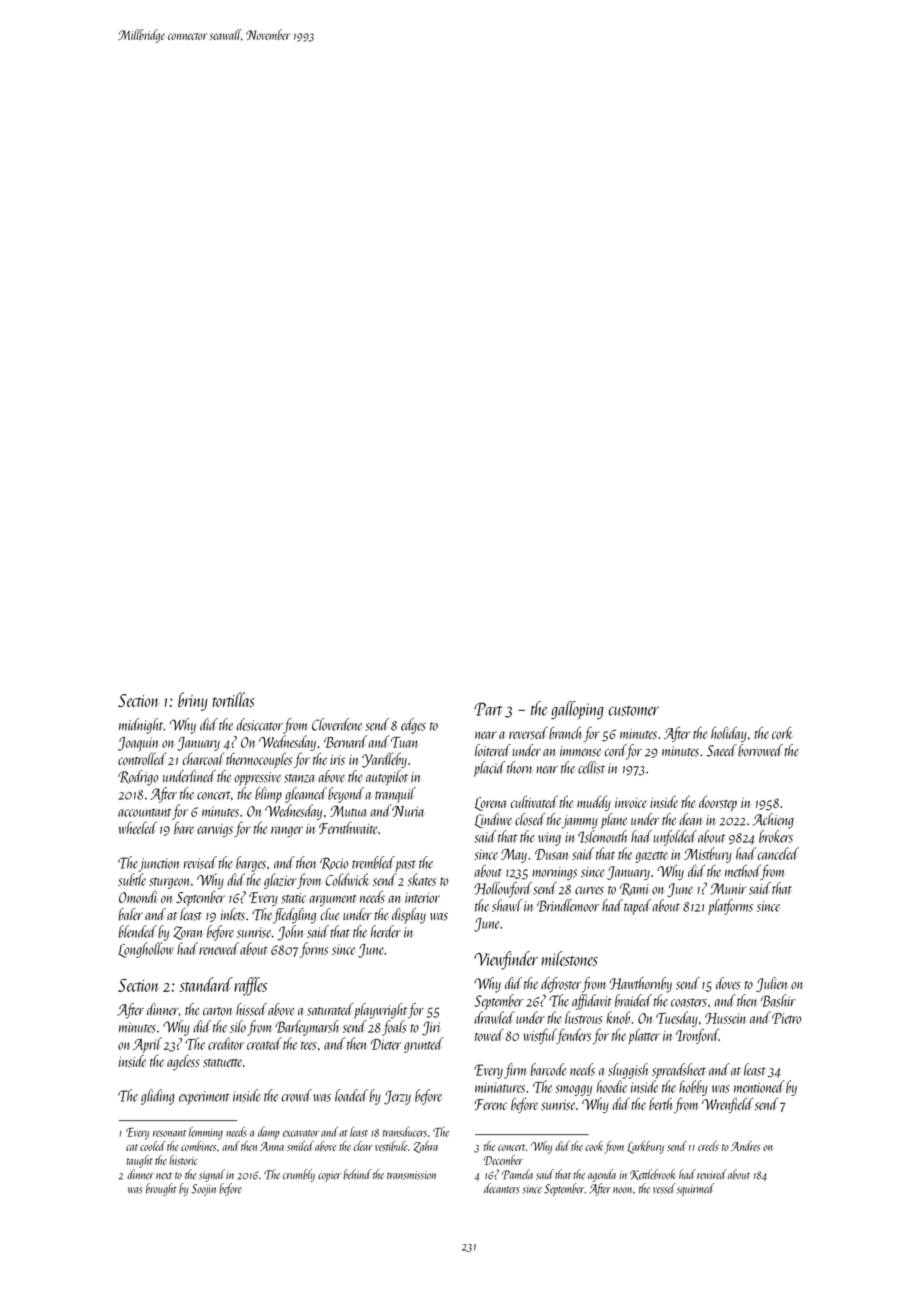 The width and height of the image is (924, 1308). Describe the element at coordinates (634, 711) in the image. I see `customer` at that location.
